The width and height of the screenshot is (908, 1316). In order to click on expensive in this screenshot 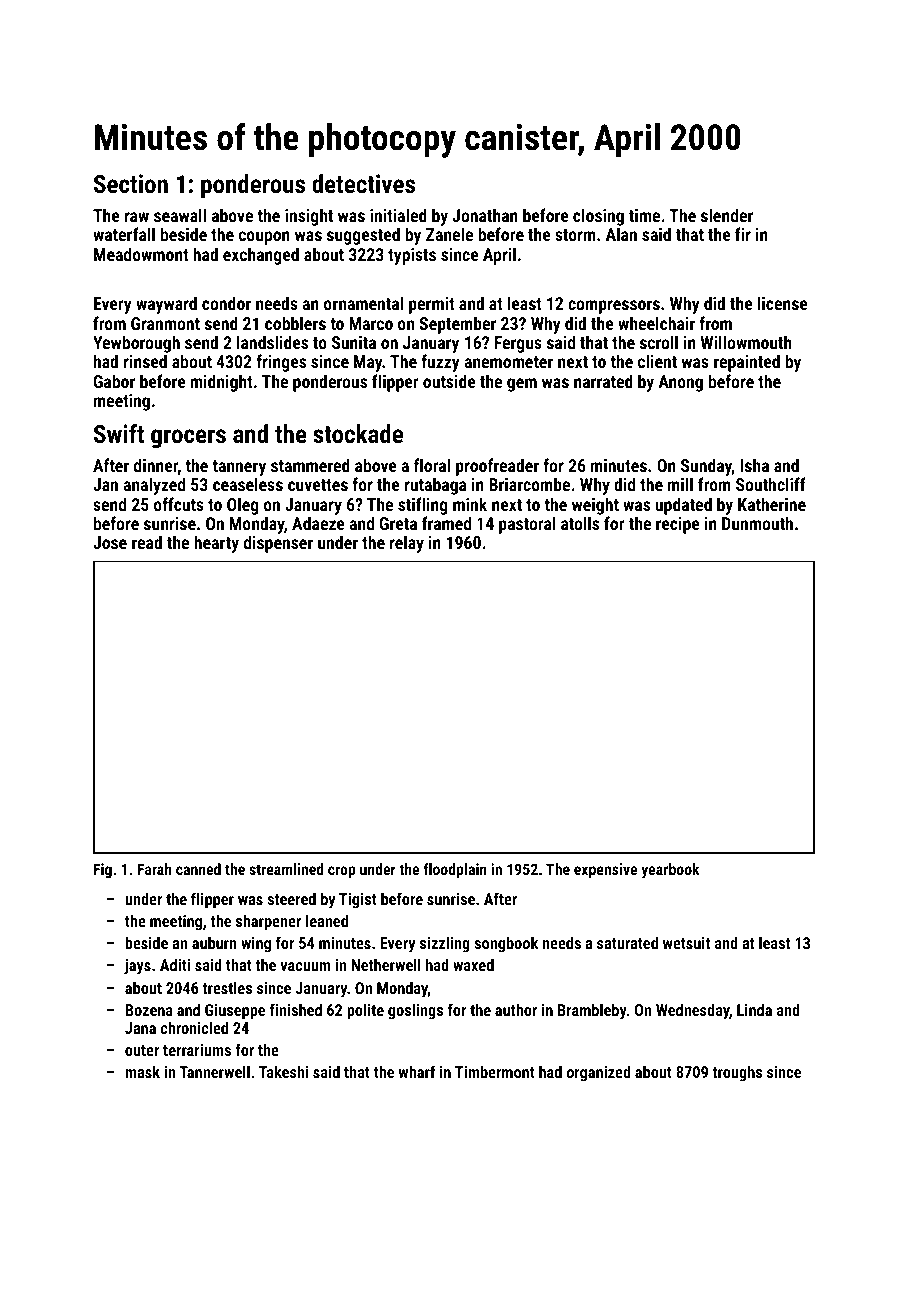, I will do `click(605, 870)`.
